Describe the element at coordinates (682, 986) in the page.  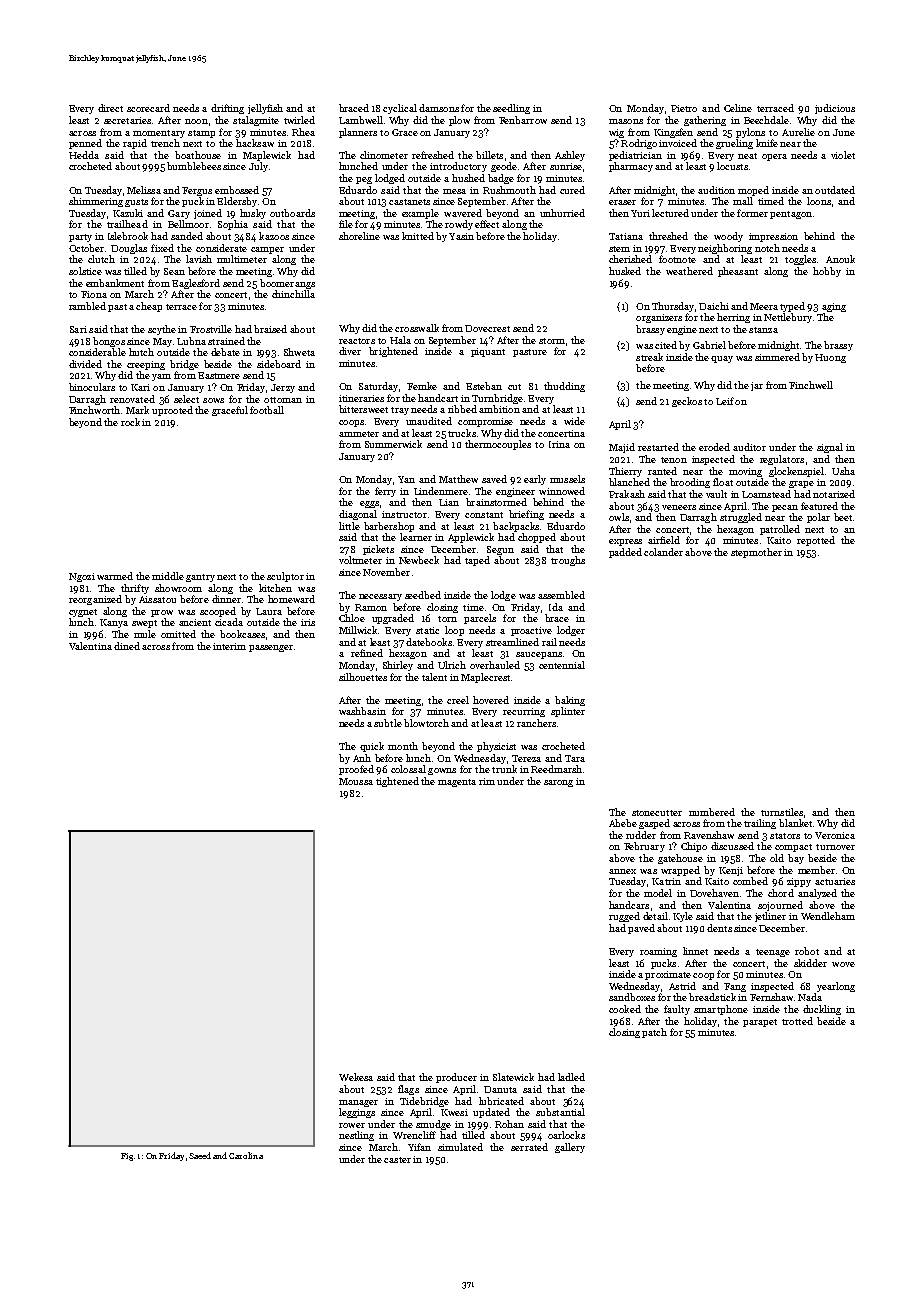
I see `Astrid` at that location.
